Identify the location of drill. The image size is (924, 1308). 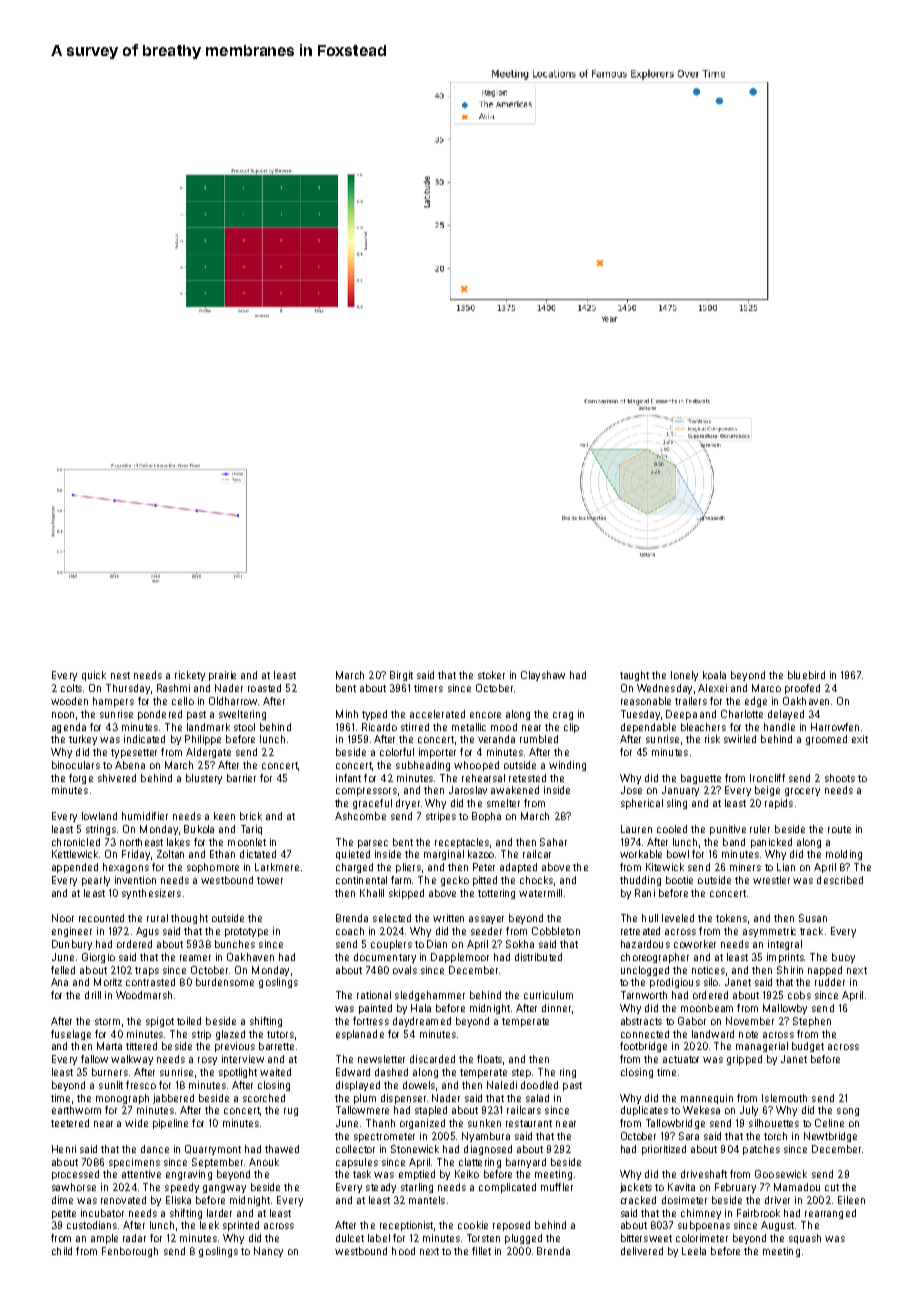
(93, 995).
